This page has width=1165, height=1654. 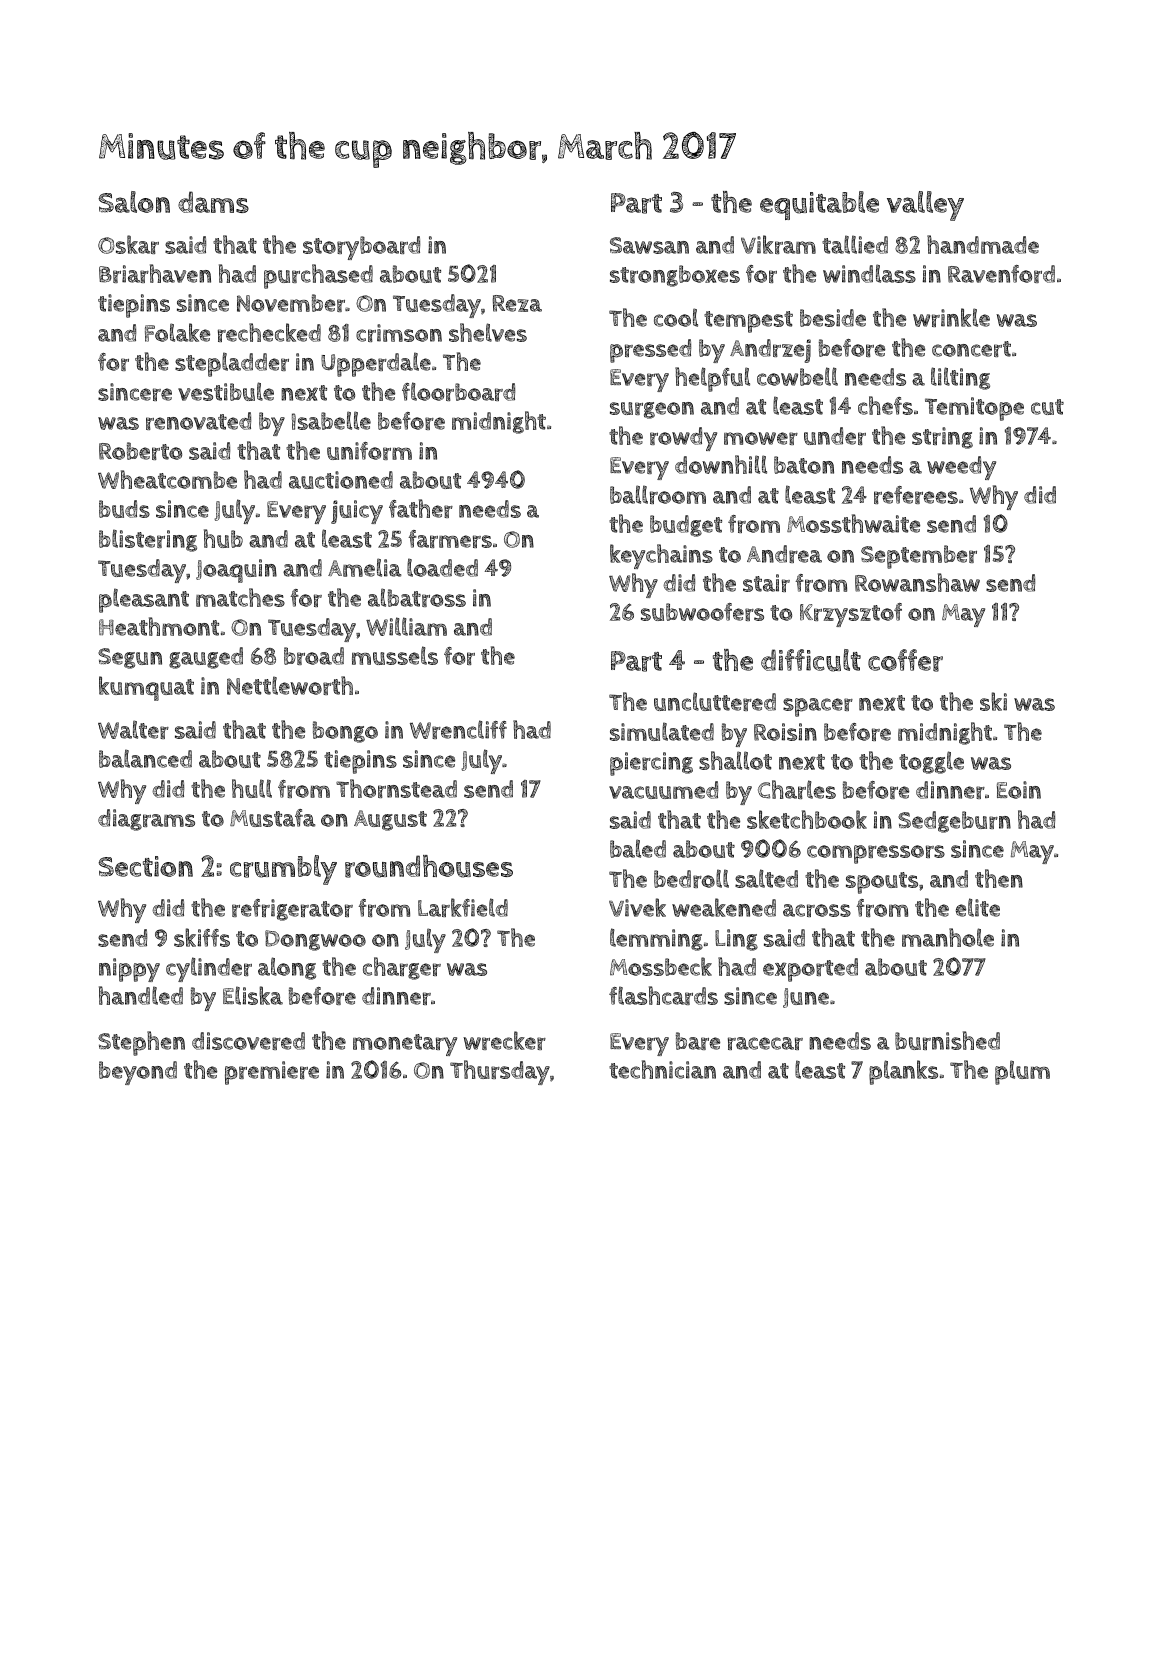 I want to click on stepladder, so click(x=232, y=364).
